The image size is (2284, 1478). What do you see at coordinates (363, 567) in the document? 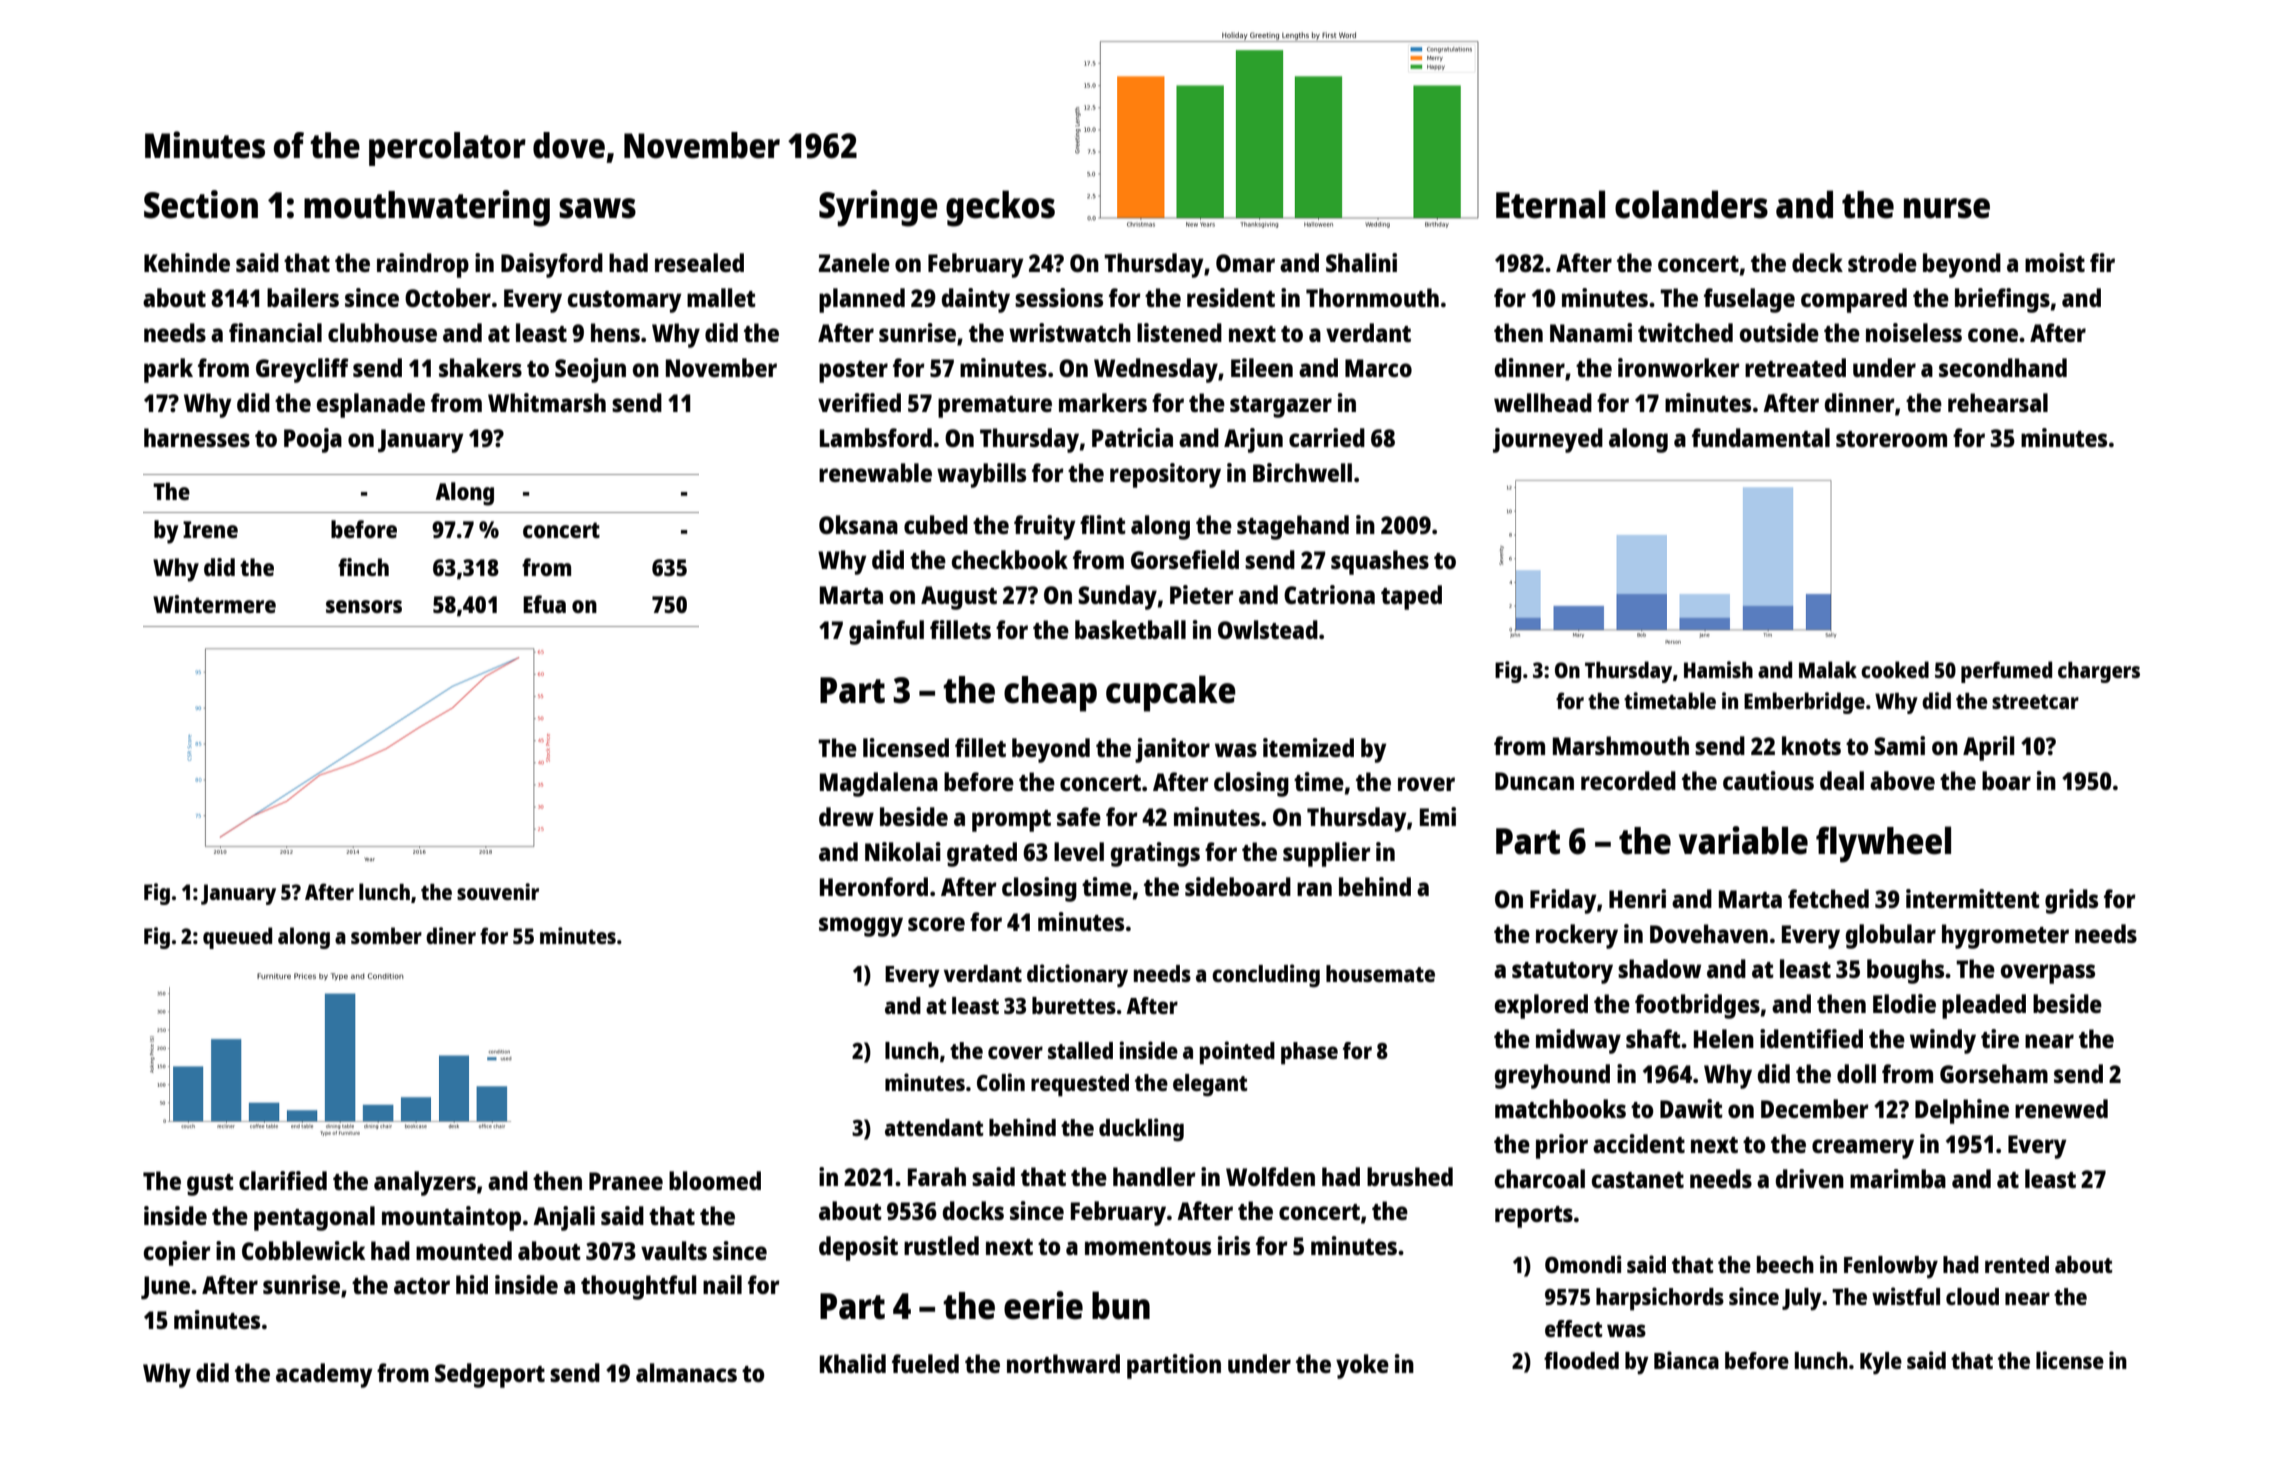
I see `finch` at bounding box center [363, 567].
